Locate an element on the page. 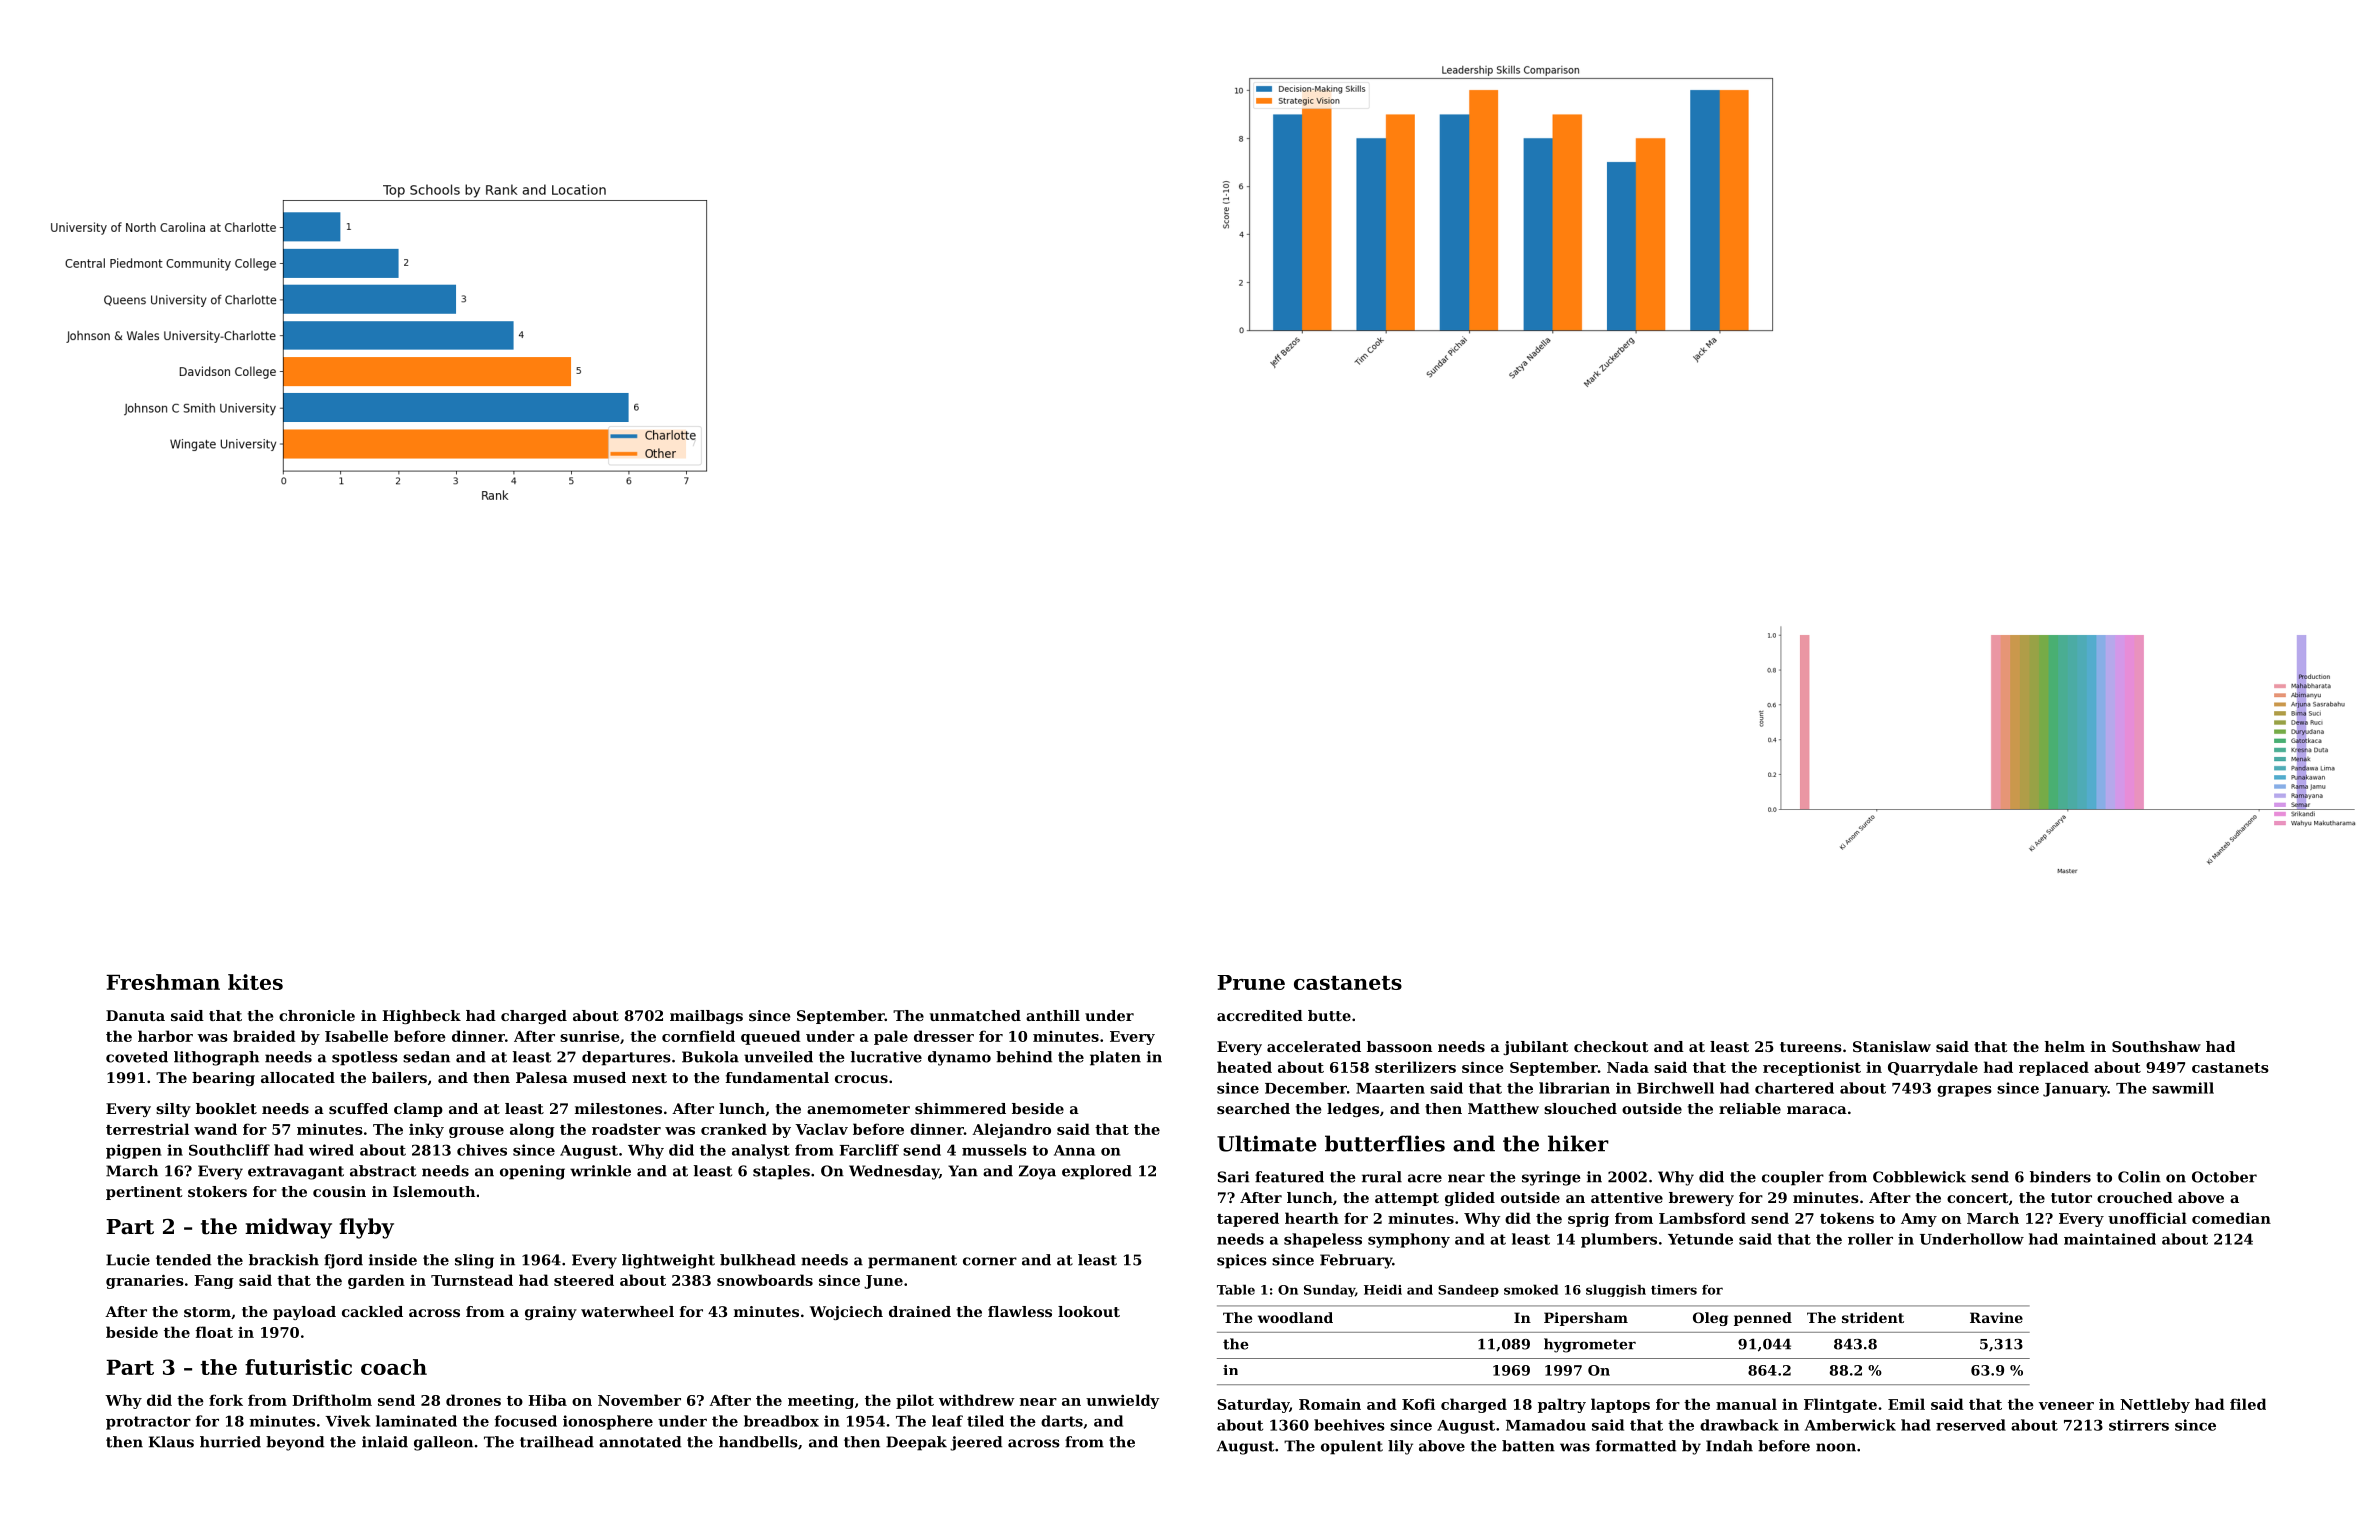  Prune is located at coordinates (1251, 982).
